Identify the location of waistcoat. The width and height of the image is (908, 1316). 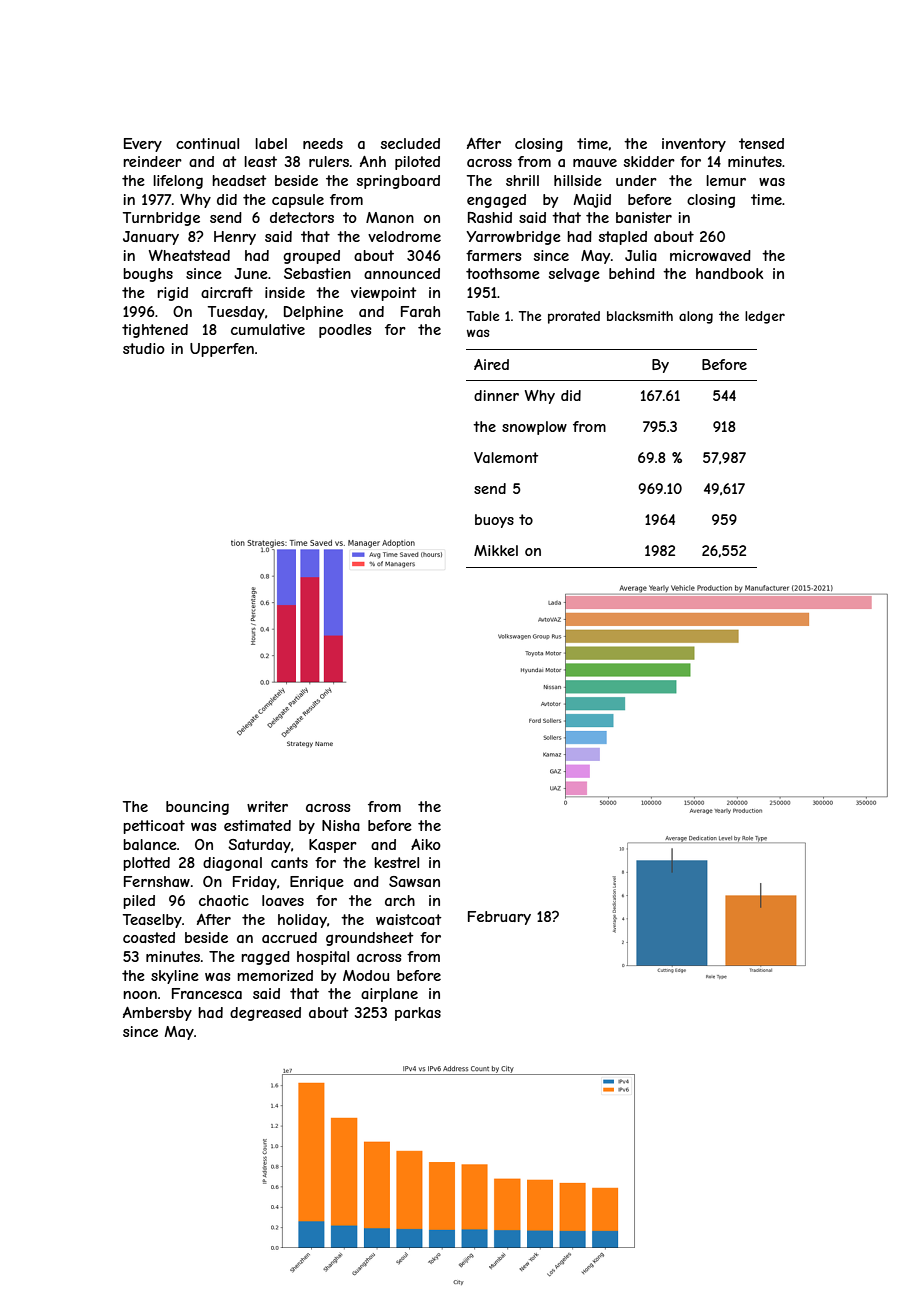
(409, 919).
